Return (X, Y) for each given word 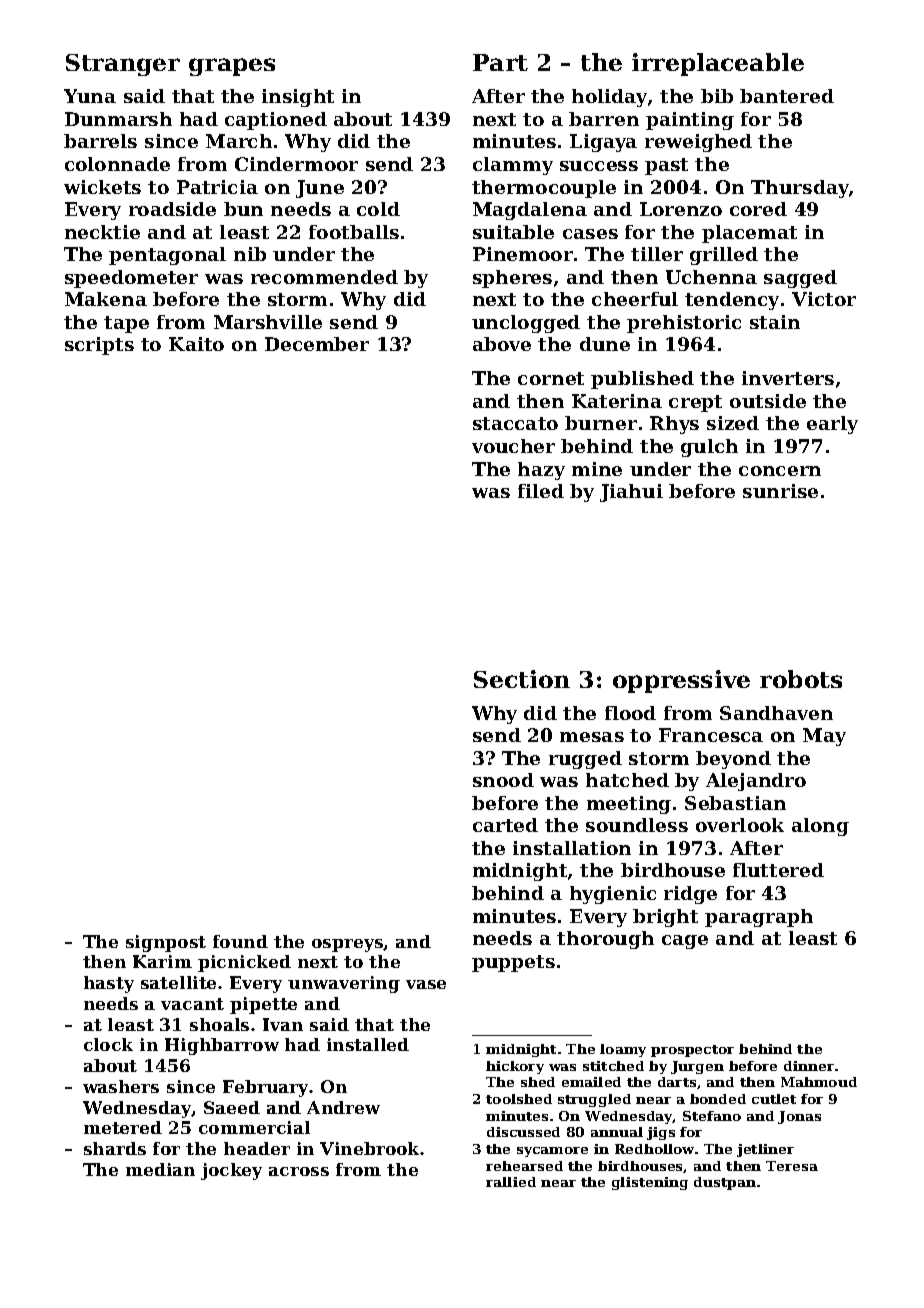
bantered (787, 96)
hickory (515, 1067)
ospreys (348, 945)
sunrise (780, 491)
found (240, 941)
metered (123, 1127)
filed (541, 491)
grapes (232, 67)
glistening (650, 1183)
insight (298, 98)
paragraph (759, 918)
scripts (99, 346)
